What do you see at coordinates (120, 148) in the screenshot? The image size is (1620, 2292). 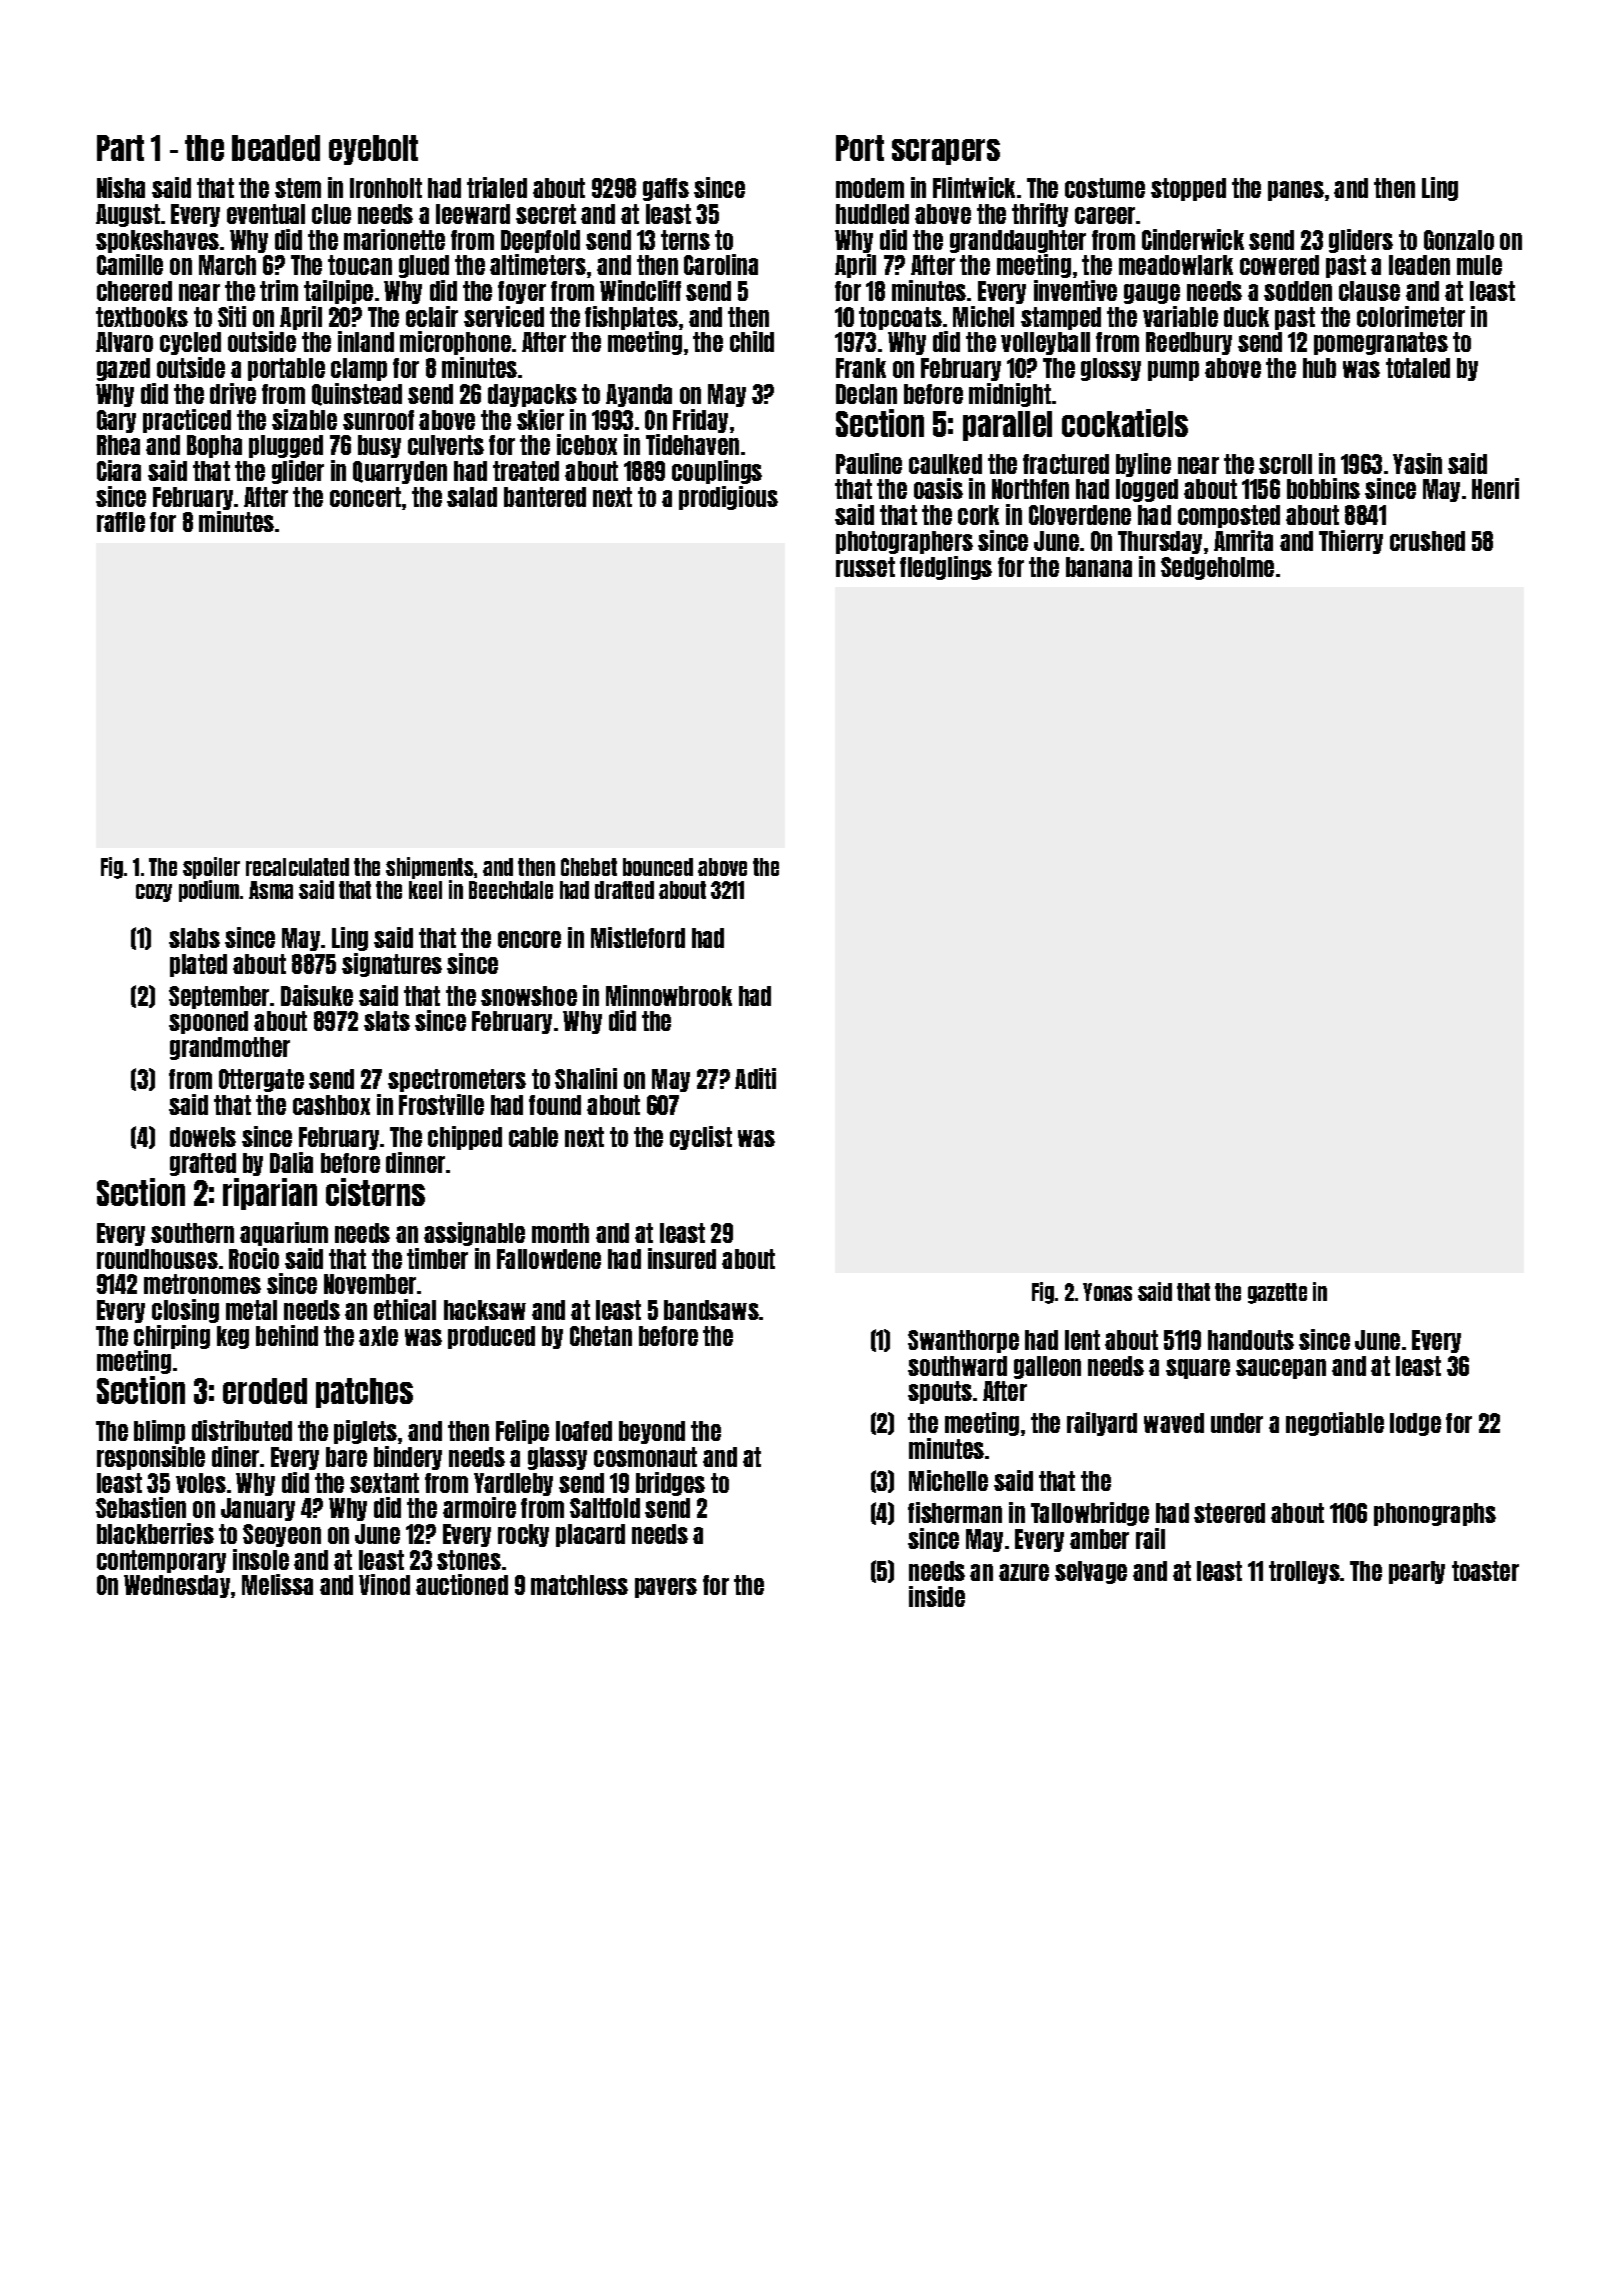 I see `Part` at bounding box center [120, 148].
